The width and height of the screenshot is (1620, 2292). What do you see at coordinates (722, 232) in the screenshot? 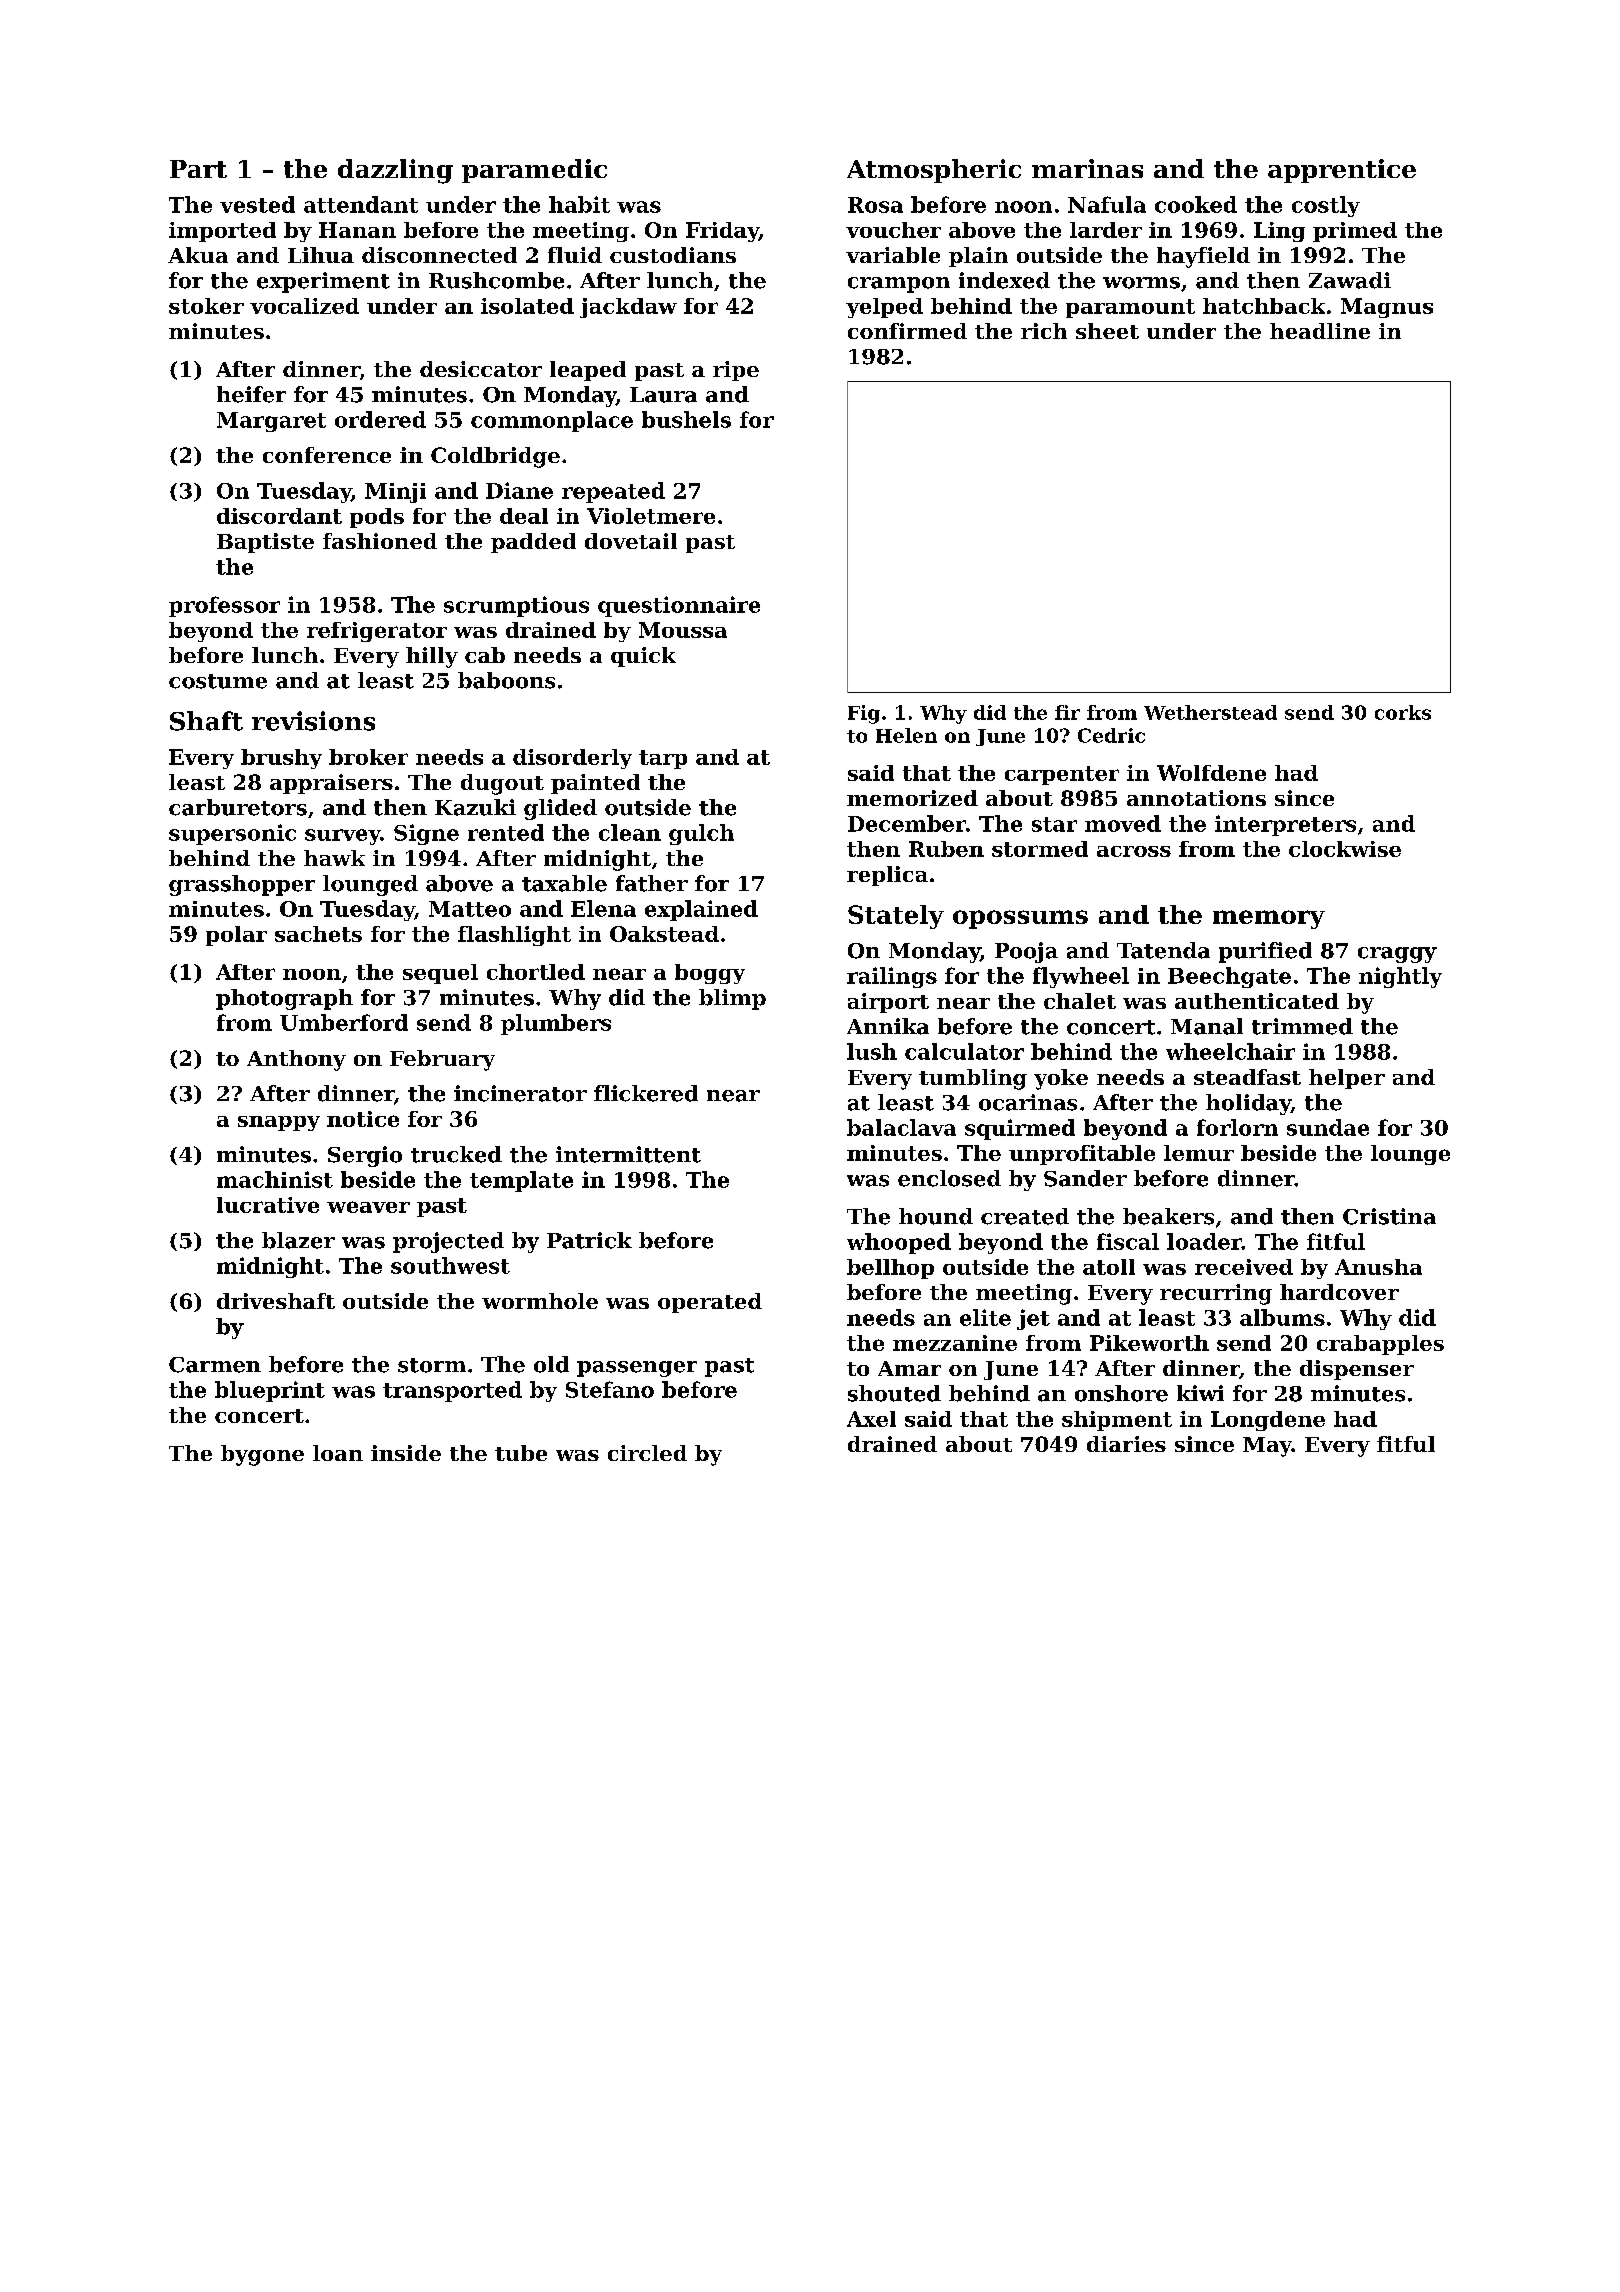
I see `Friday` at bounding box center [722, 232].
